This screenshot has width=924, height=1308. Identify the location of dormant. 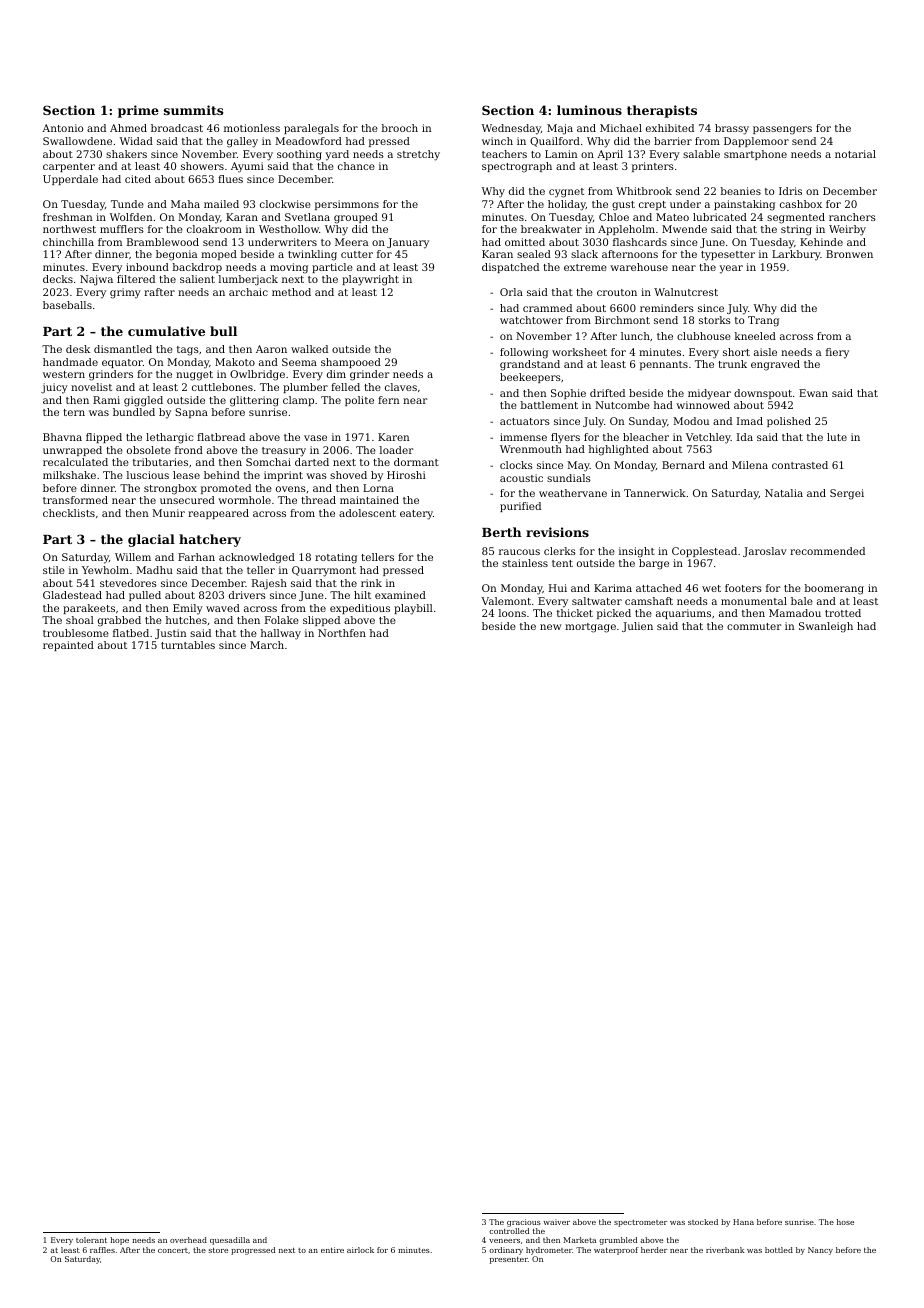
(416, 462).
